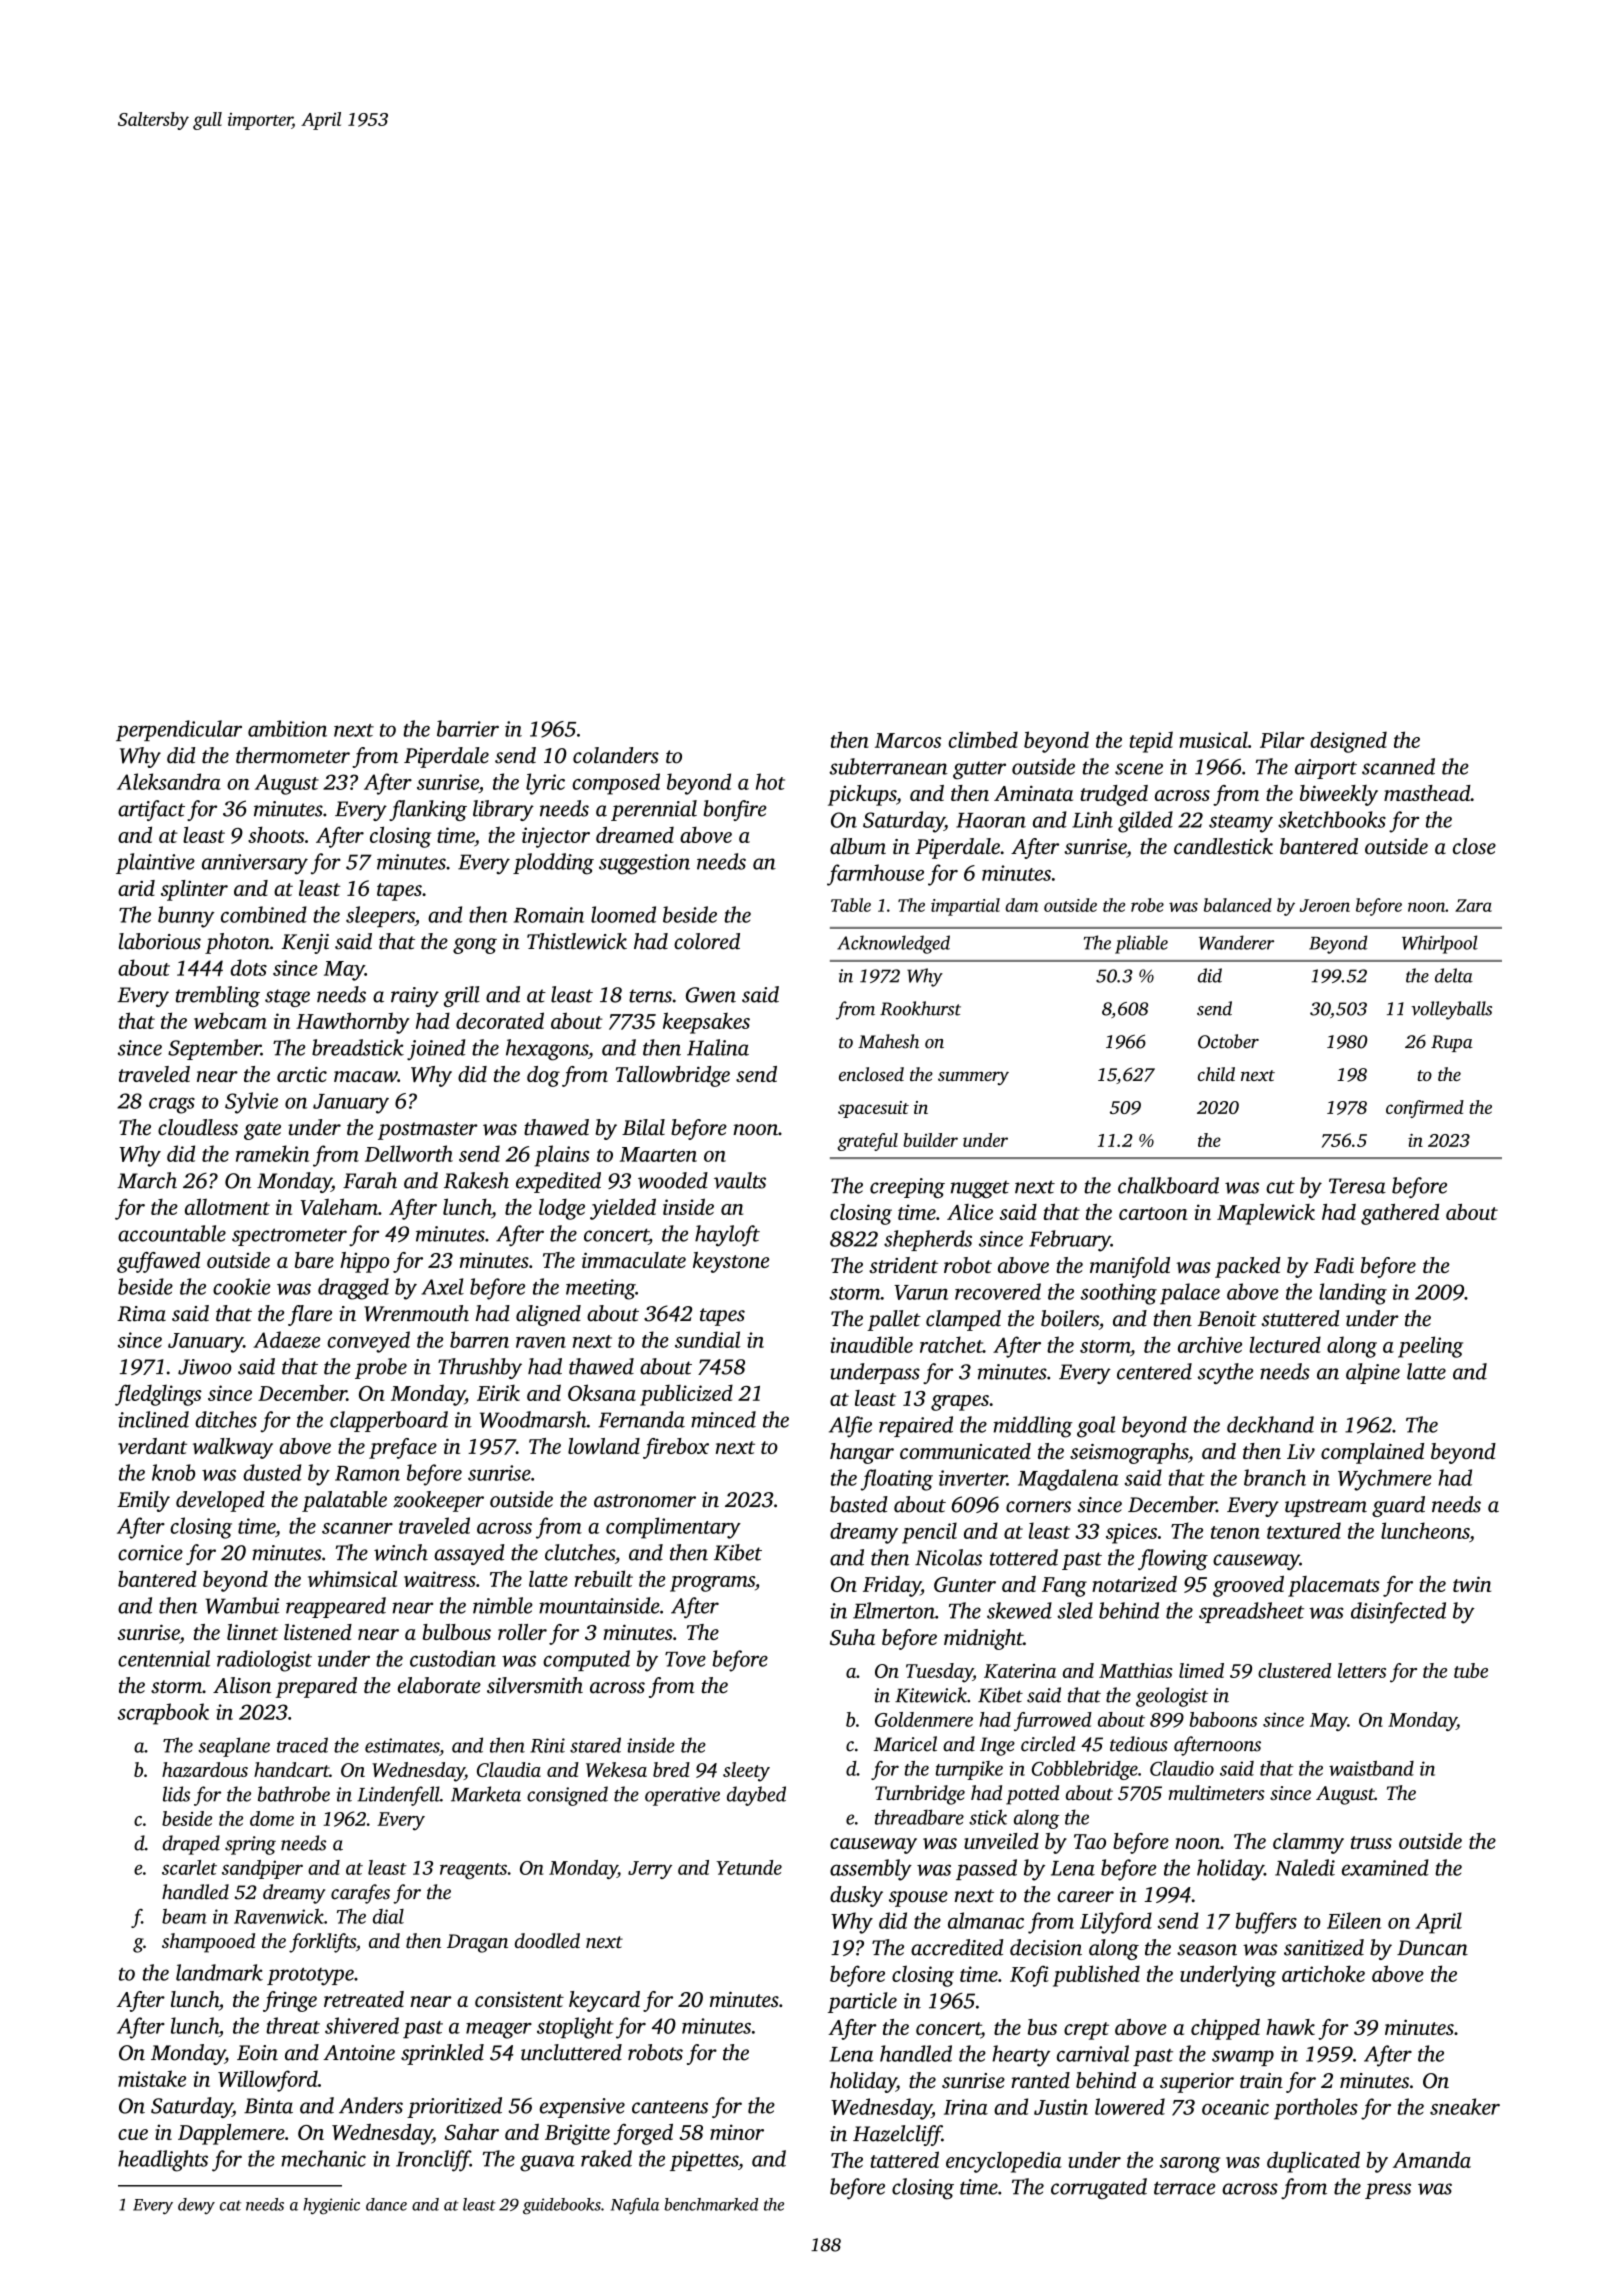 This screenshot has height=2292, width=1620. Describe the element at coordinates (276, 834) in the screenshot. I see `shoots` at that location.
